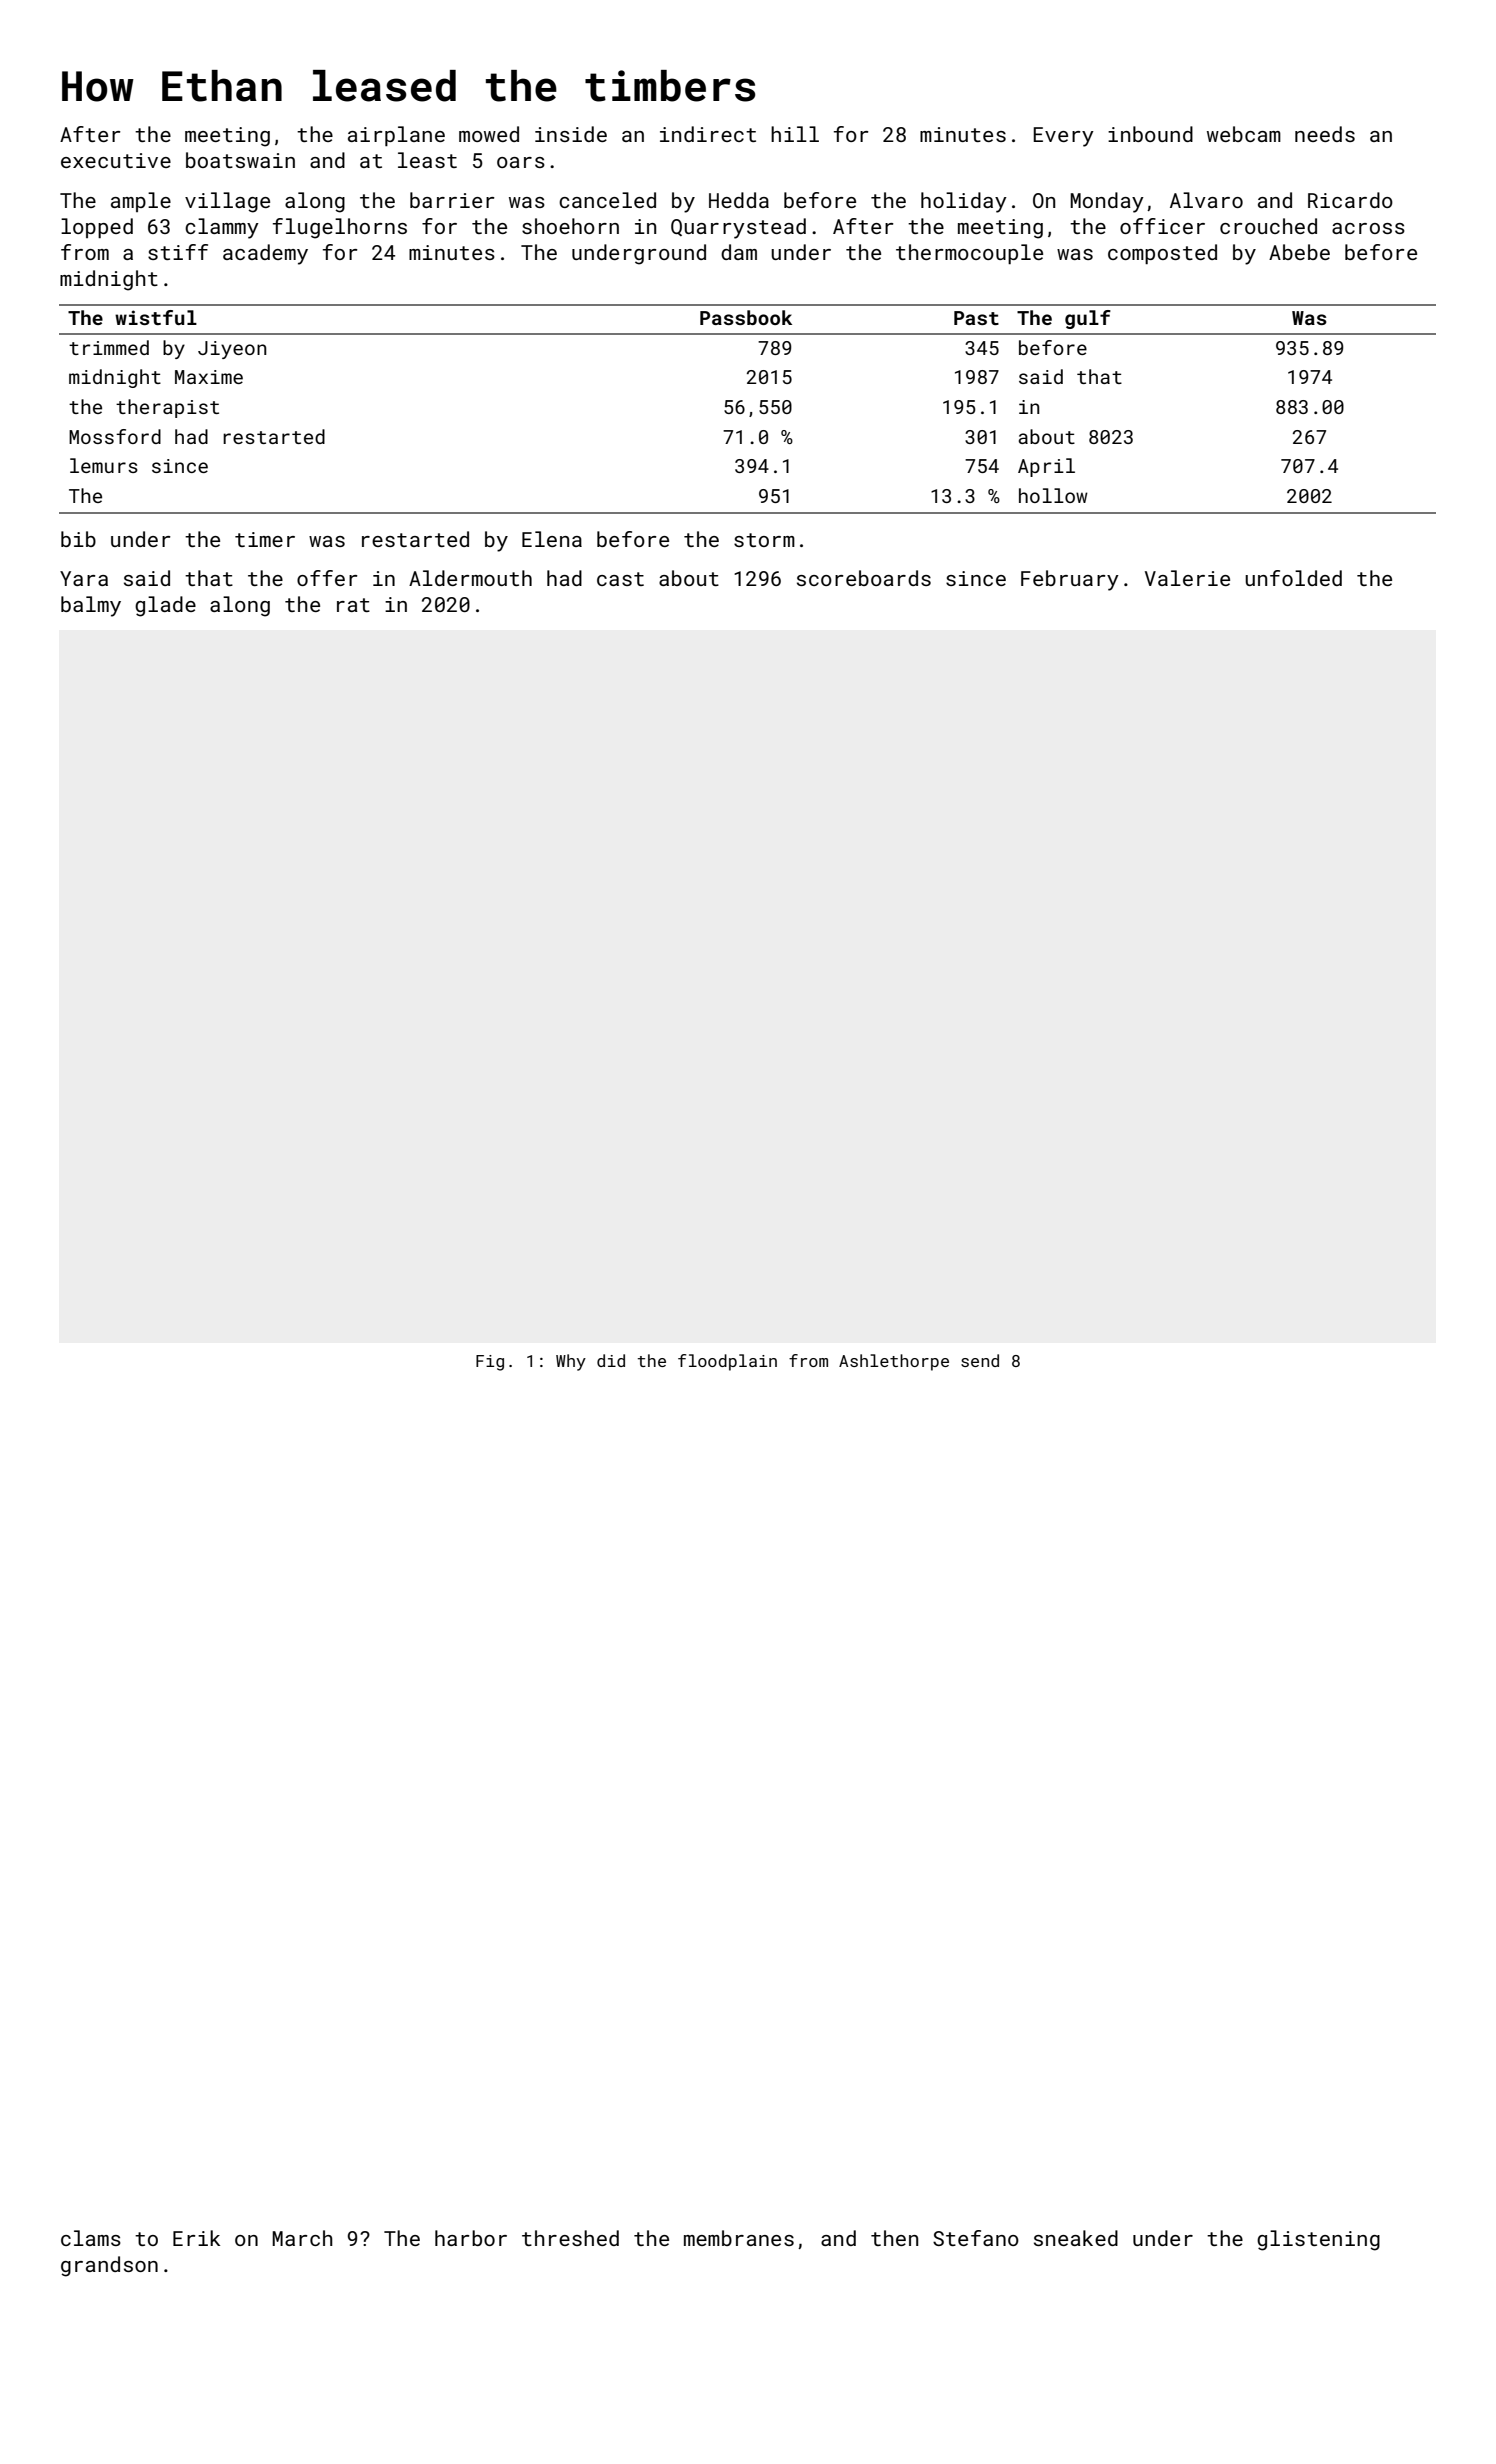 The height and width of the screenshot is (2464, 1496). I want to click on clams, so click(91, 2238).
